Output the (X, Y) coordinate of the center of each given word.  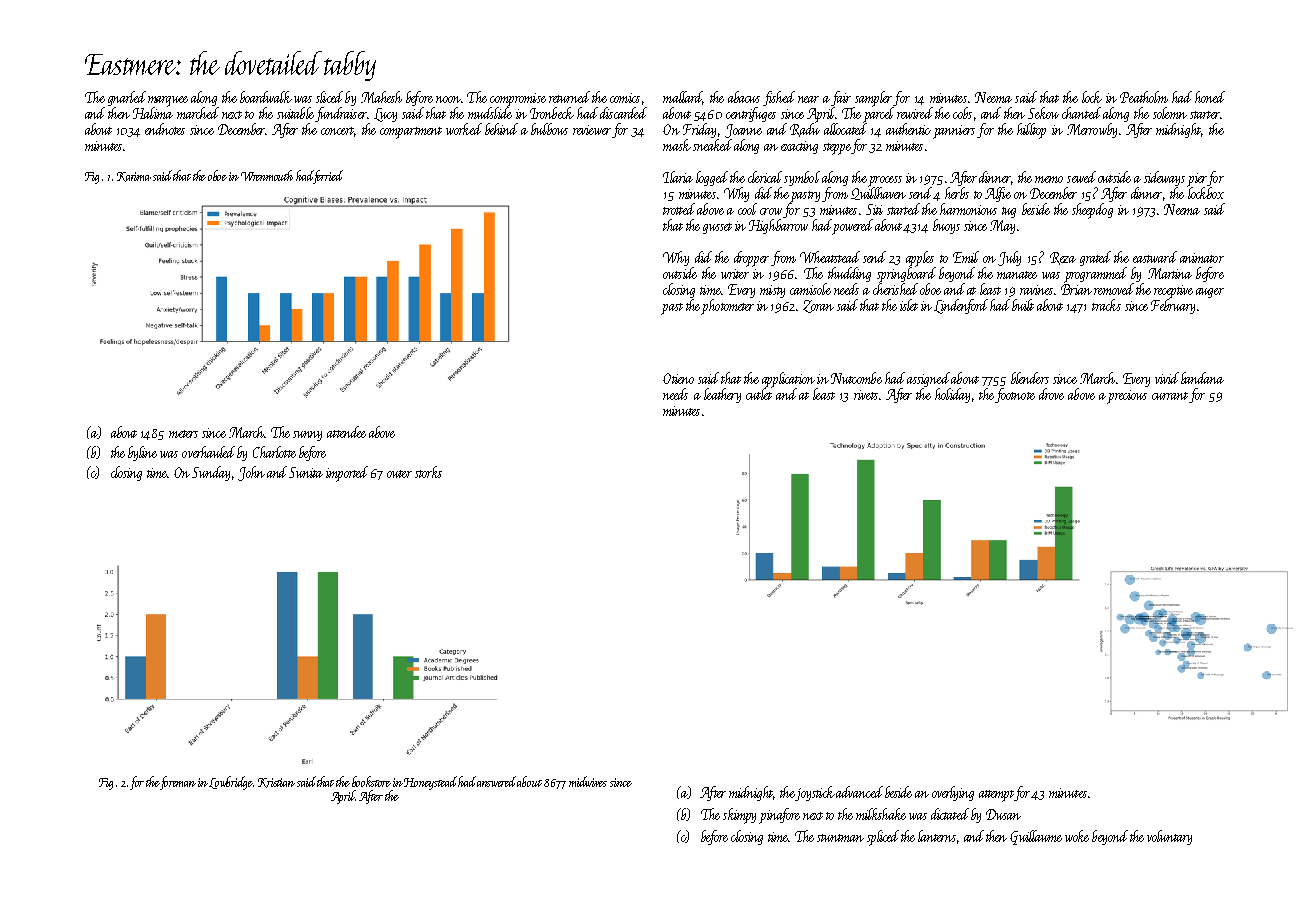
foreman (178, 783)
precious (1127, 397)
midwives (588, 781)
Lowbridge (231, 783)
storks (428, 472)
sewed (1081, 177)
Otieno (678, 378)
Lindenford (961, 306)
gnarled (127, 98)
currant (1170, 396)
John (251, 473)
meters (183, 434)
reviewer (592, 130)
